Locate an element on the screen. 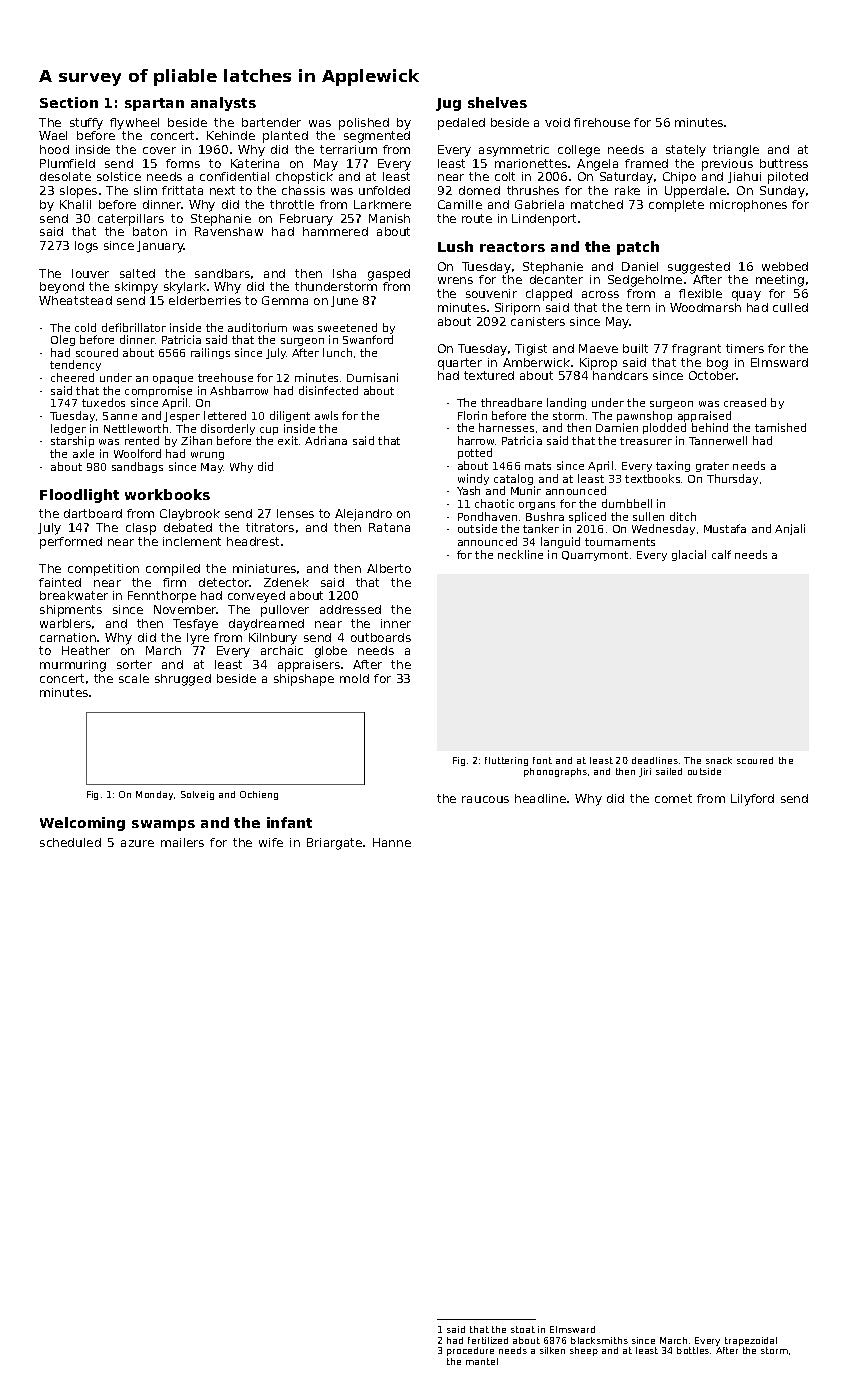 This screenshot has height=1400, width=849. stoat is located at coordinates (523, 1329).
